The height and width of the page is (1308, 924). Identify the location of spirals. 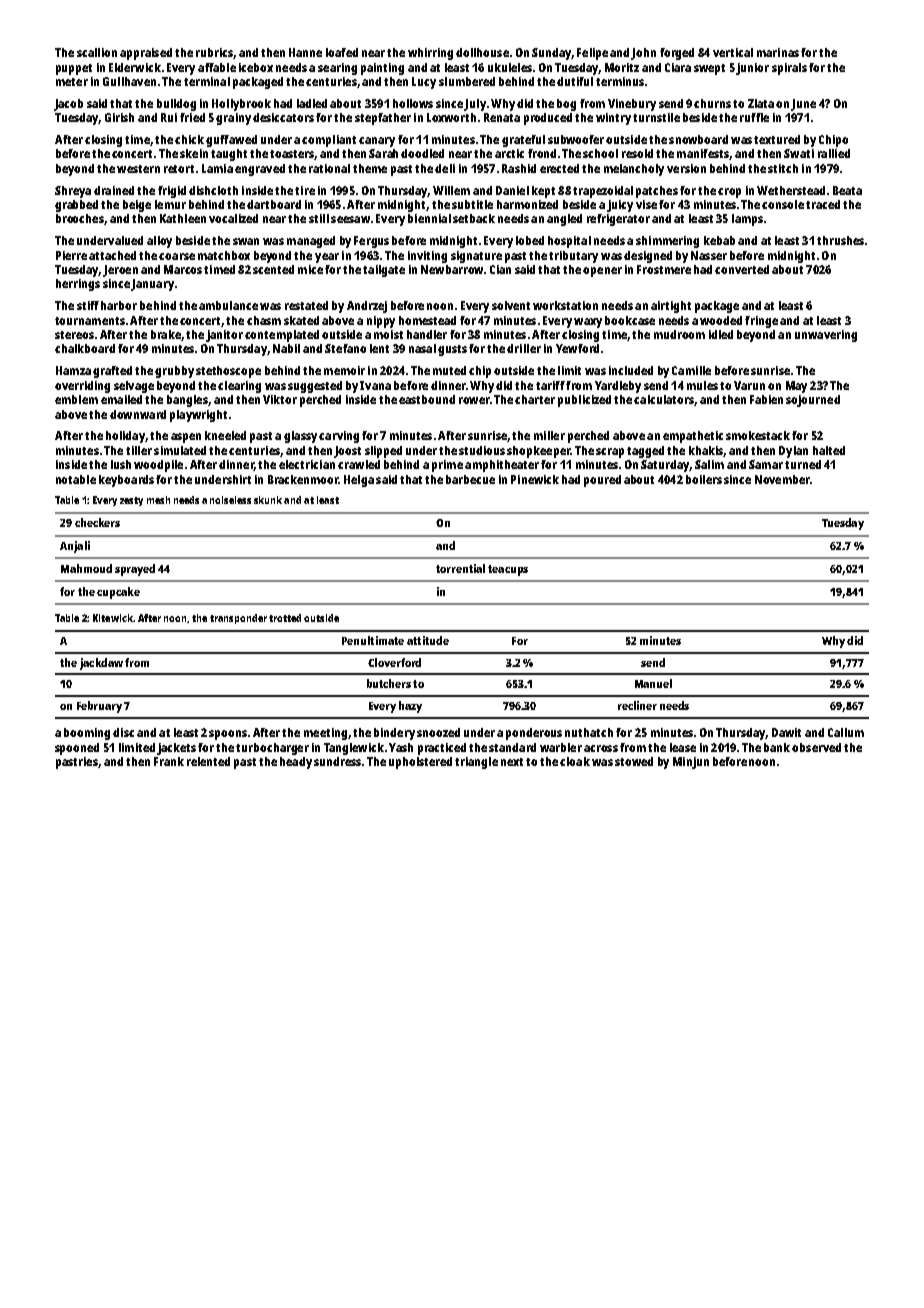
(789, 69).
